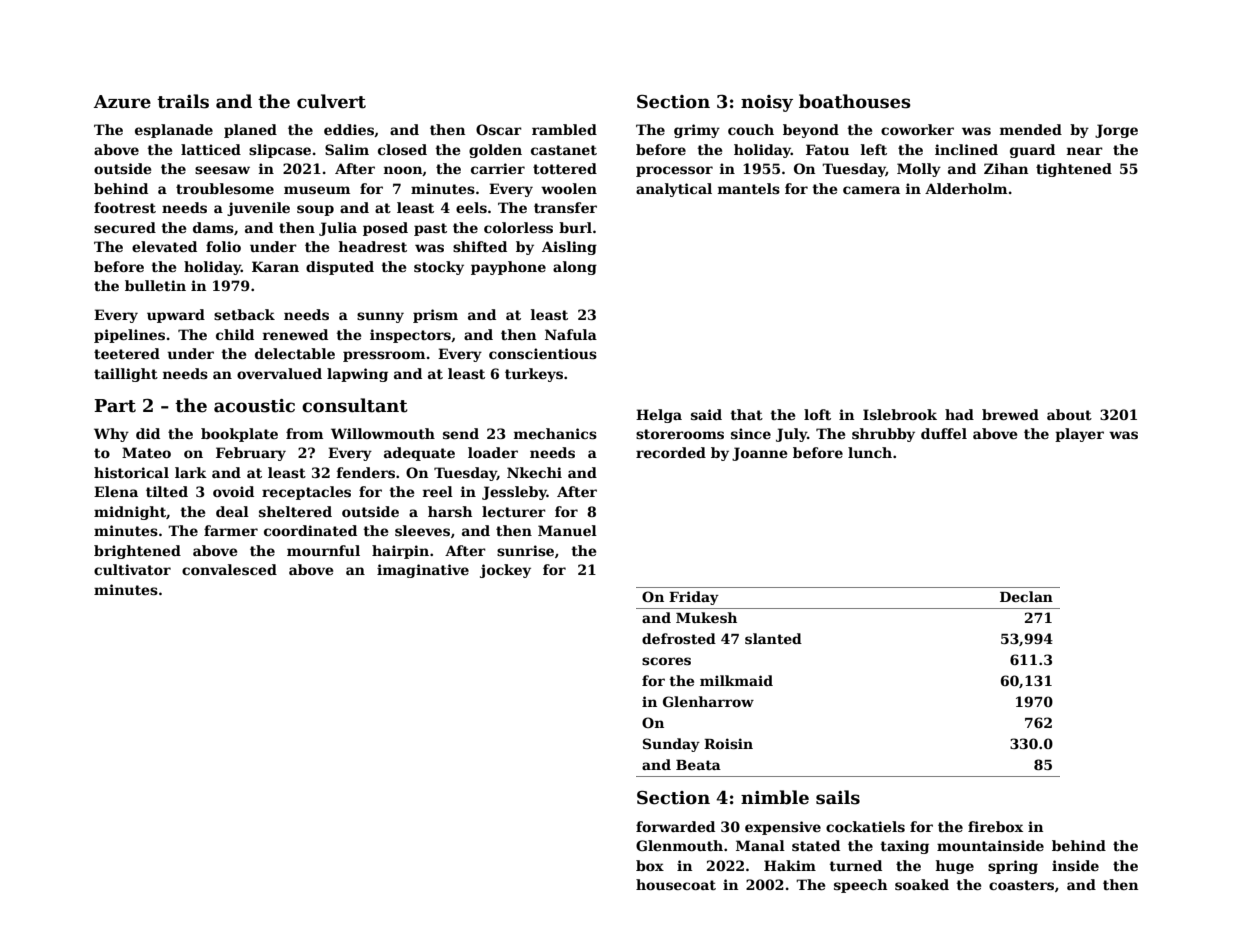  Describe the element at coordinates (679, 845) in the screenshot. I see `Glenmouth` at that location.
